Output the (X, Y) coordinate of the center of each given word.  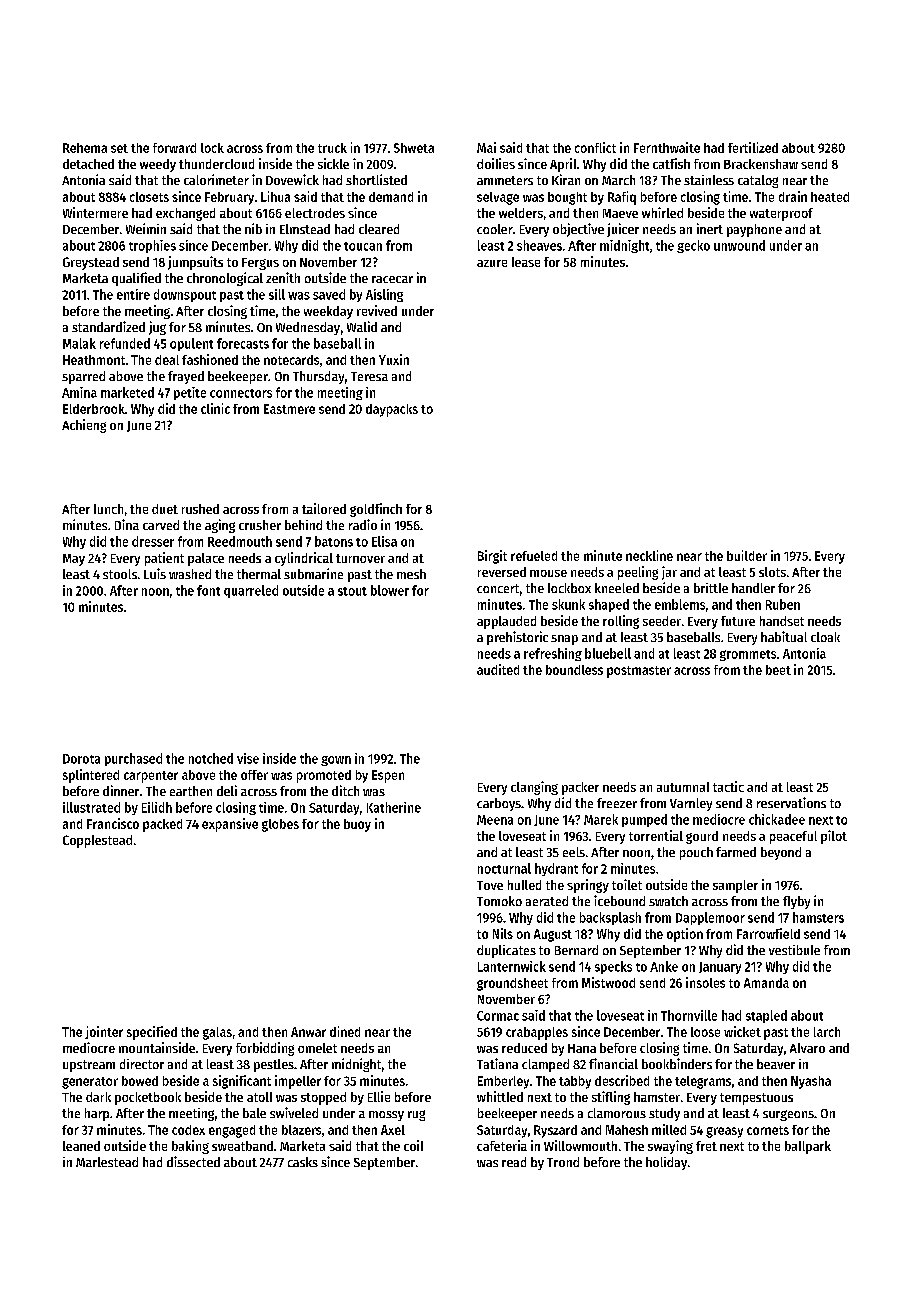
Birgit (492, 557)
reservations (791, 802)
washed (190, 574)
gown (336, 761)
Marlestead (107, 1162)
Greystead (91, 263)
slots (772, 572)
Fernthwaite (667, 147)
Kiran (566, 179)
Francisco (113, 823)
